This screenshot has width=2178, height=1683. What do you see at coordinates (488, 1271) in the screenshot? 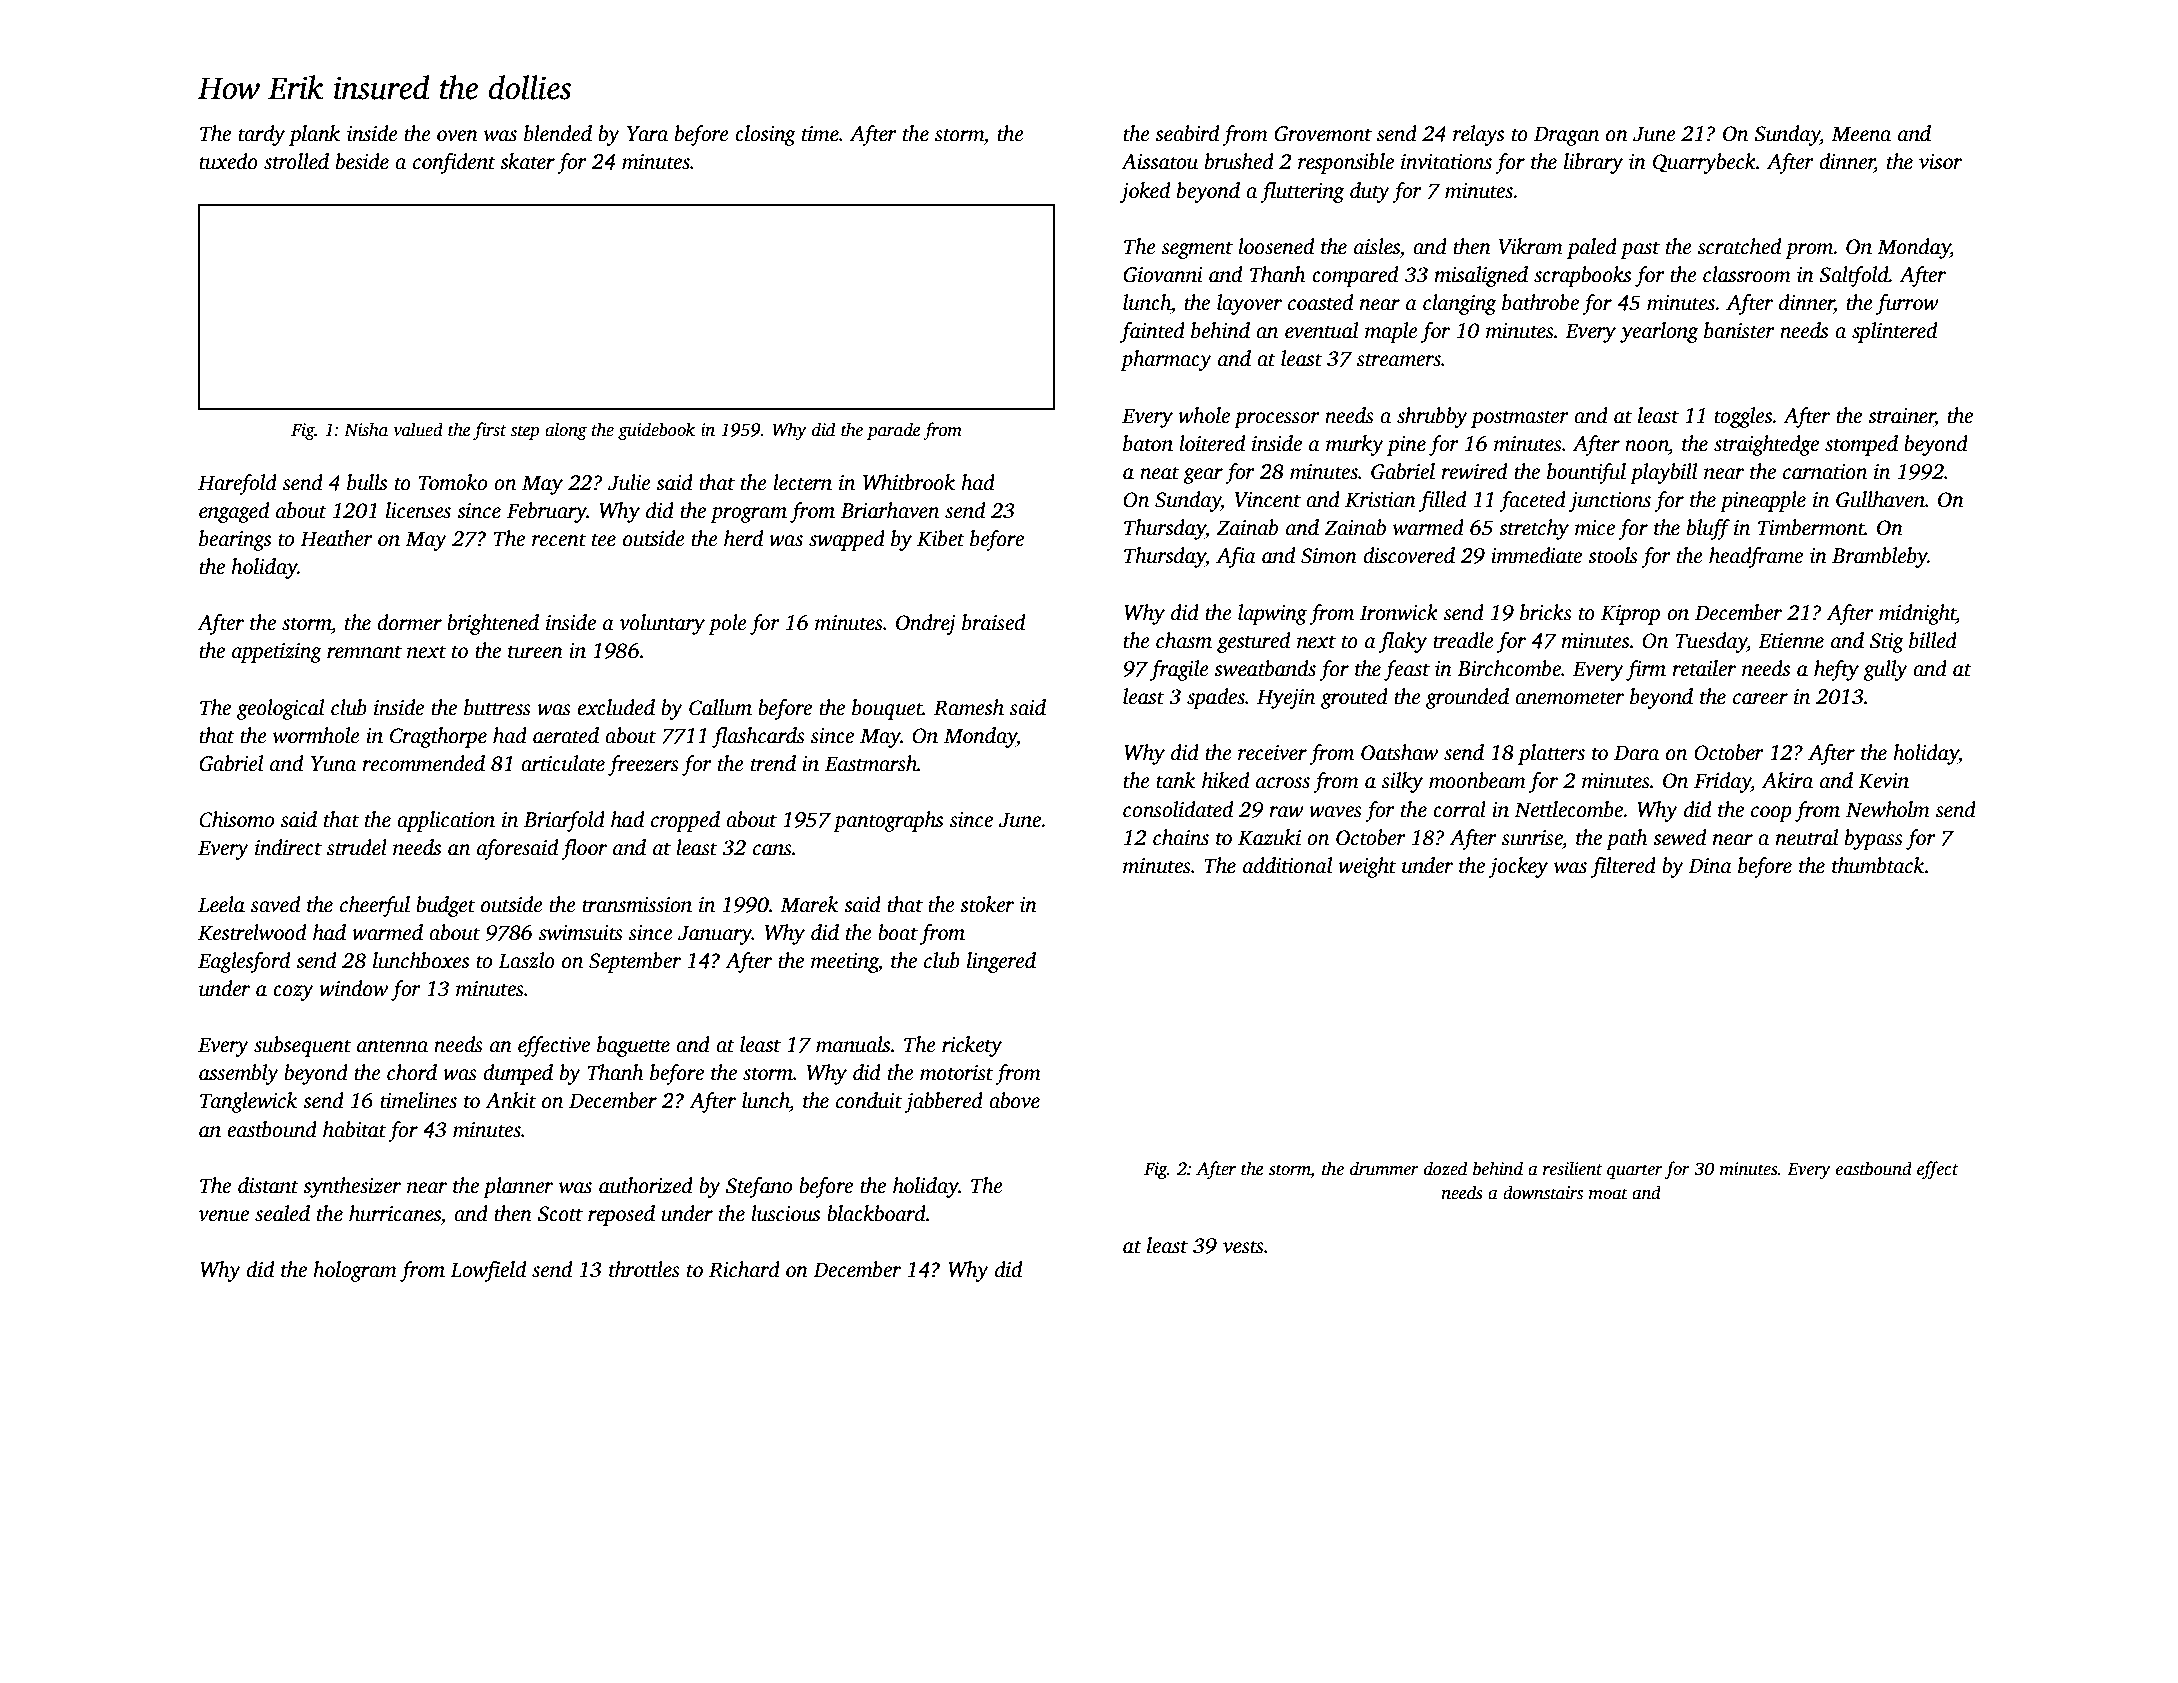
I see `Lowfield` at bounding box center [488, 1271].
